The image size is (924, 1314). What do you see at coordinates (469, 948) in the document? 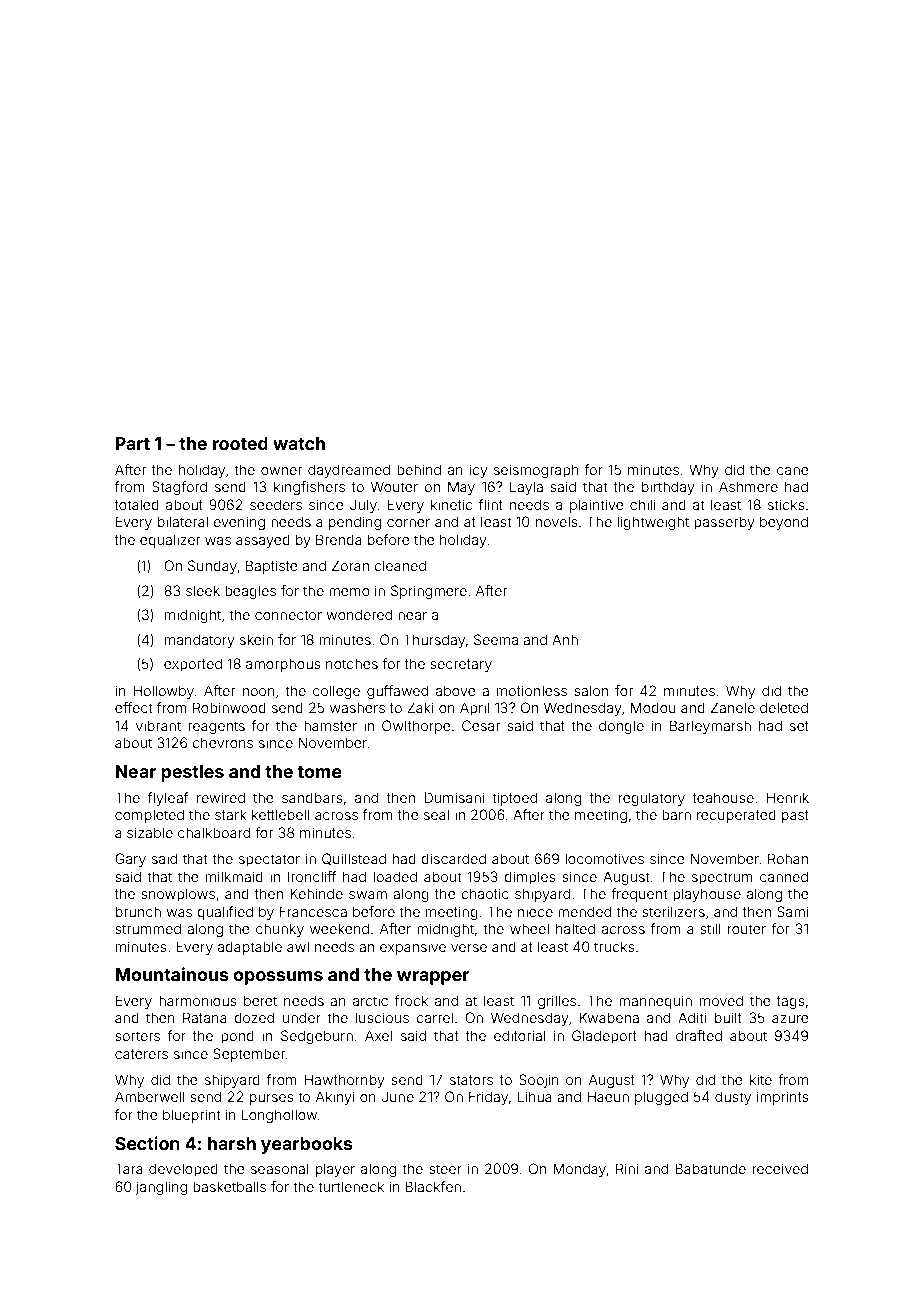
I see `verse` at bounding box center [469, 948].
